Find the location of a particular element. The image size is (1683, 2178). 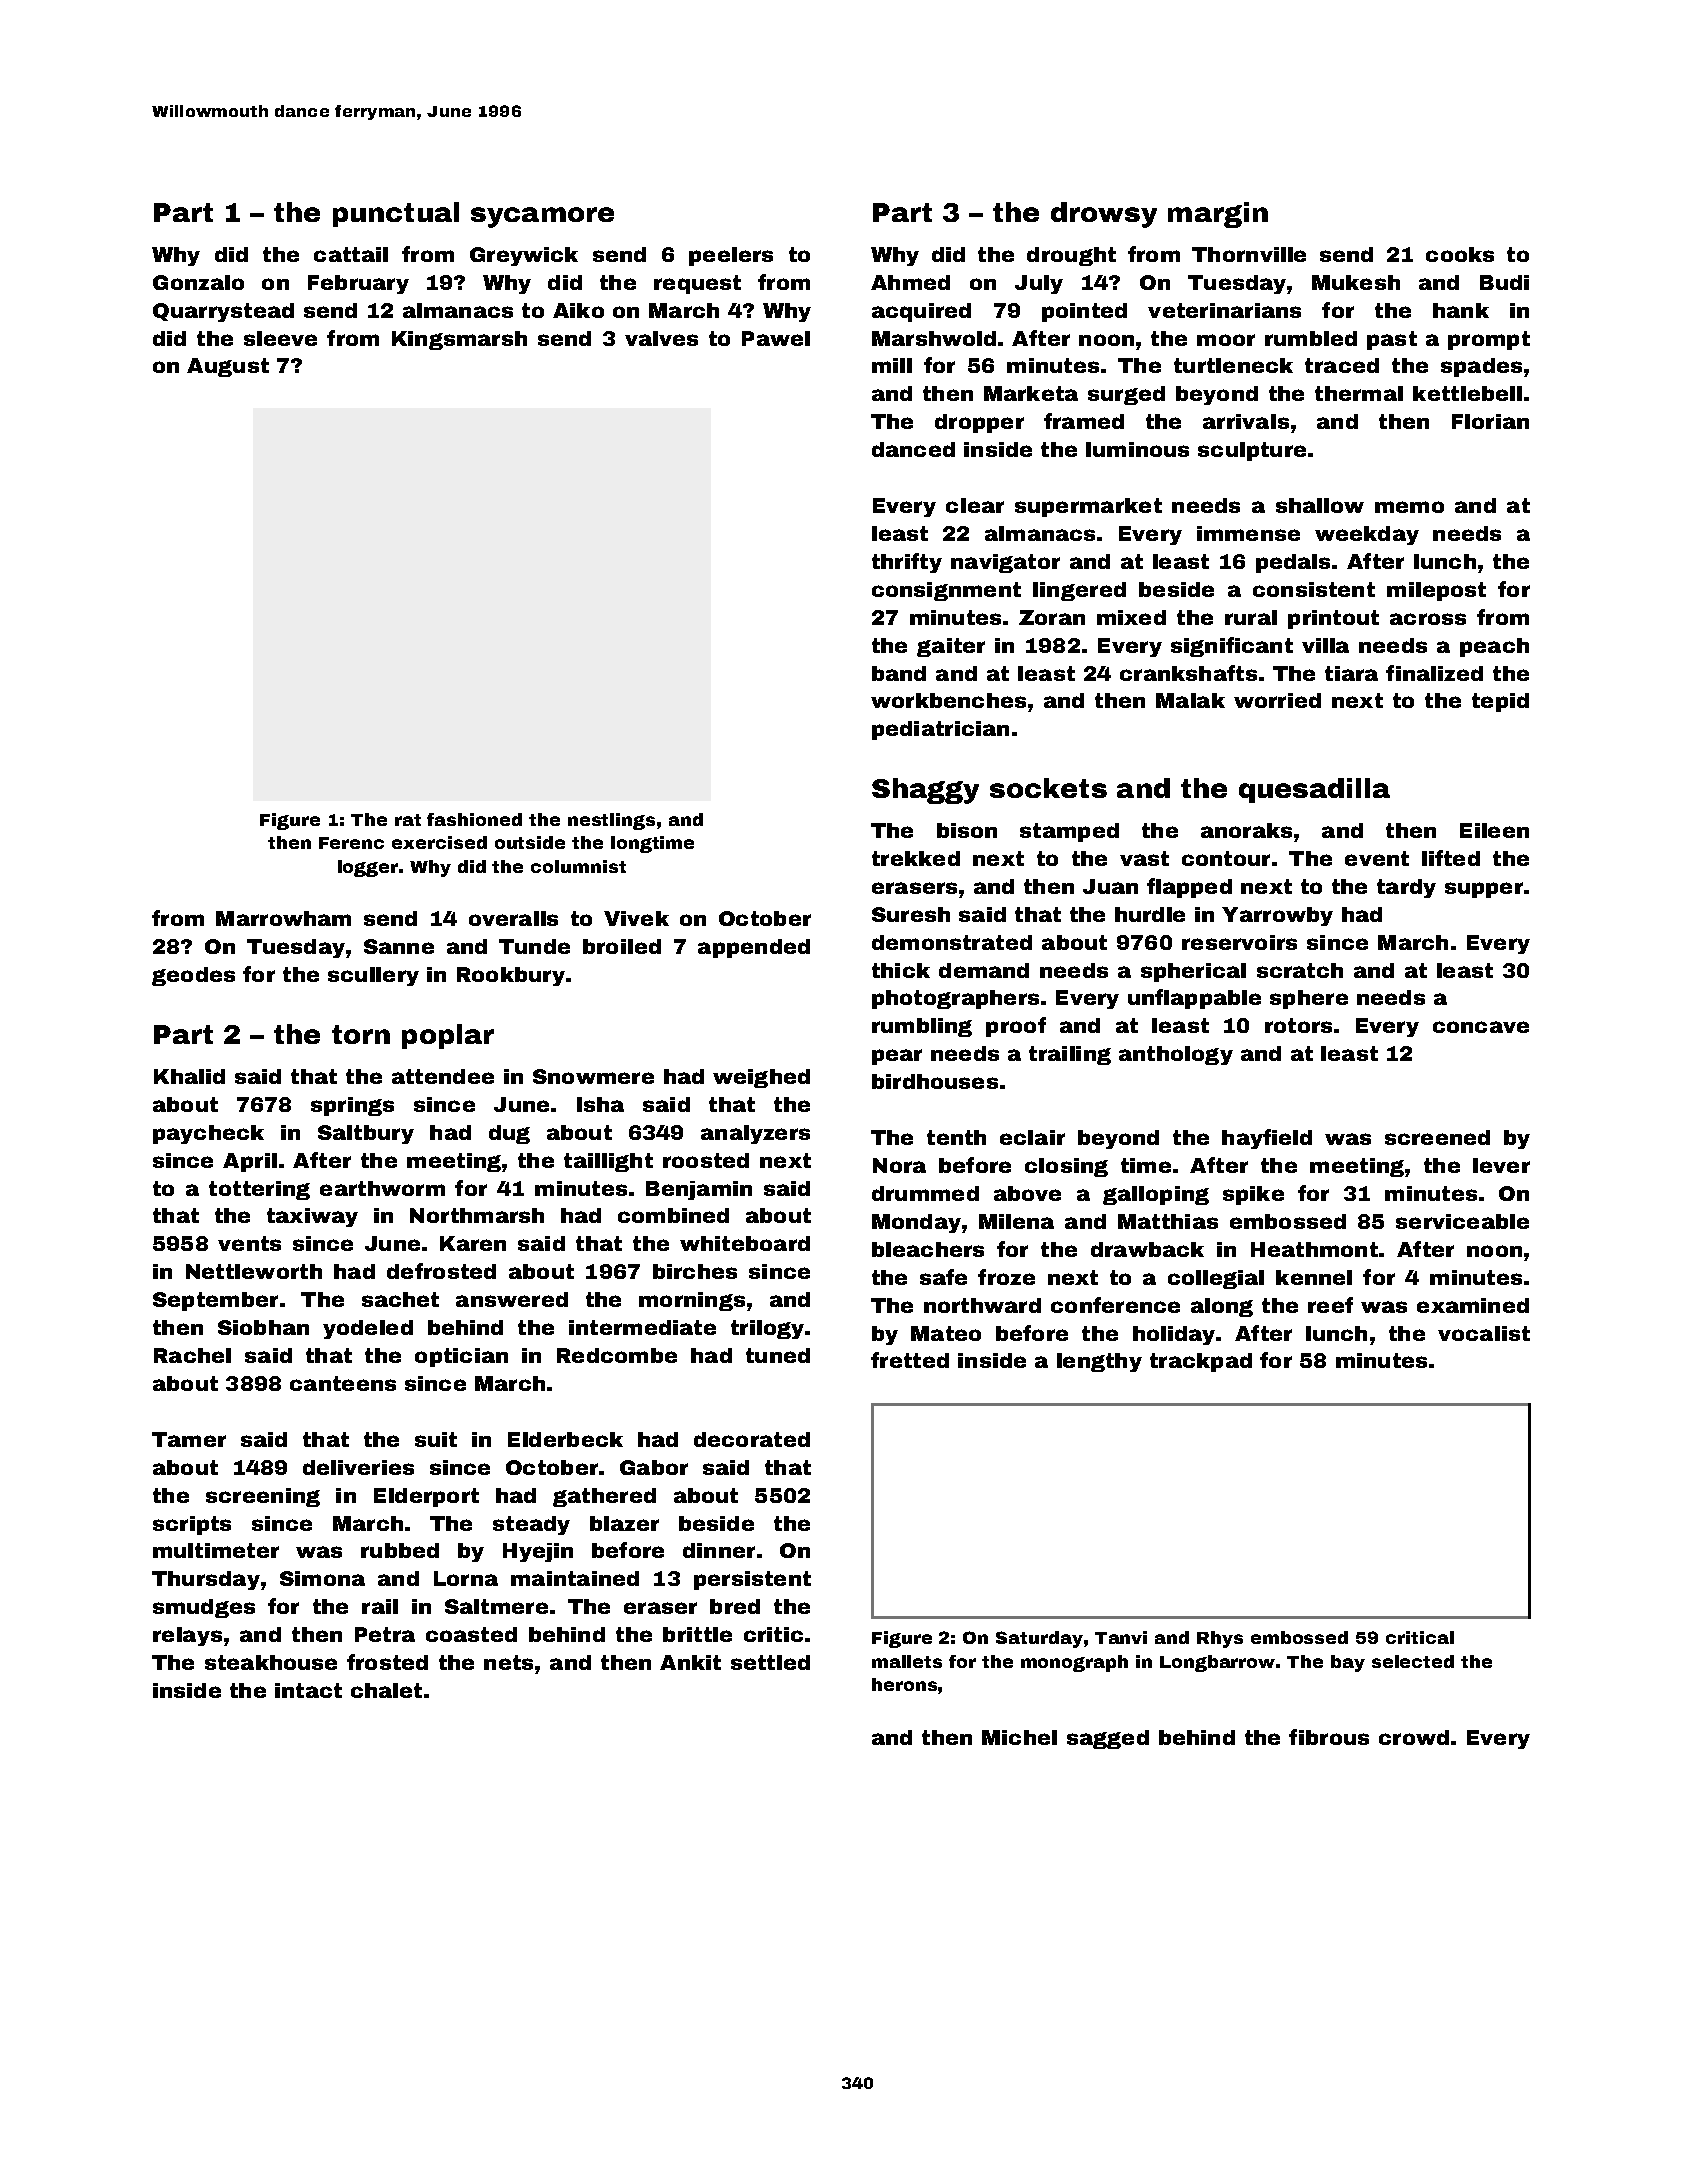

margin is located at coordinates (1218, 215).
